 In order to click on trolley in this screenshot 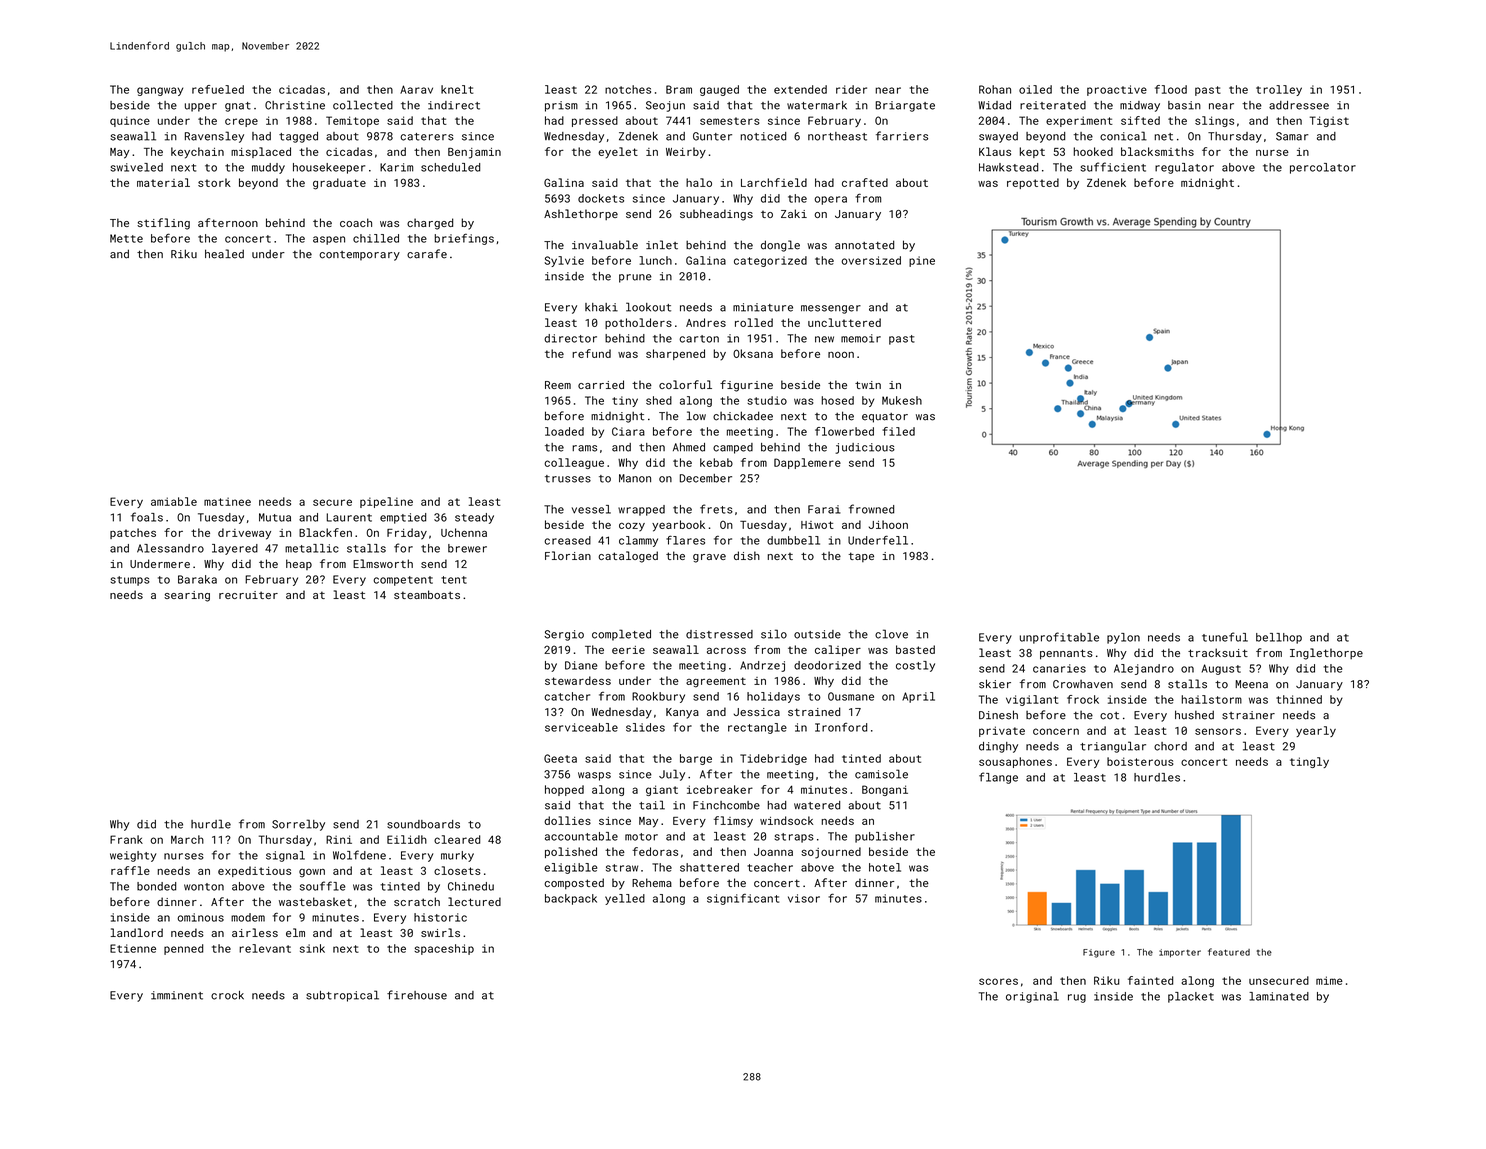, I will do `click(1279, 90)`.
